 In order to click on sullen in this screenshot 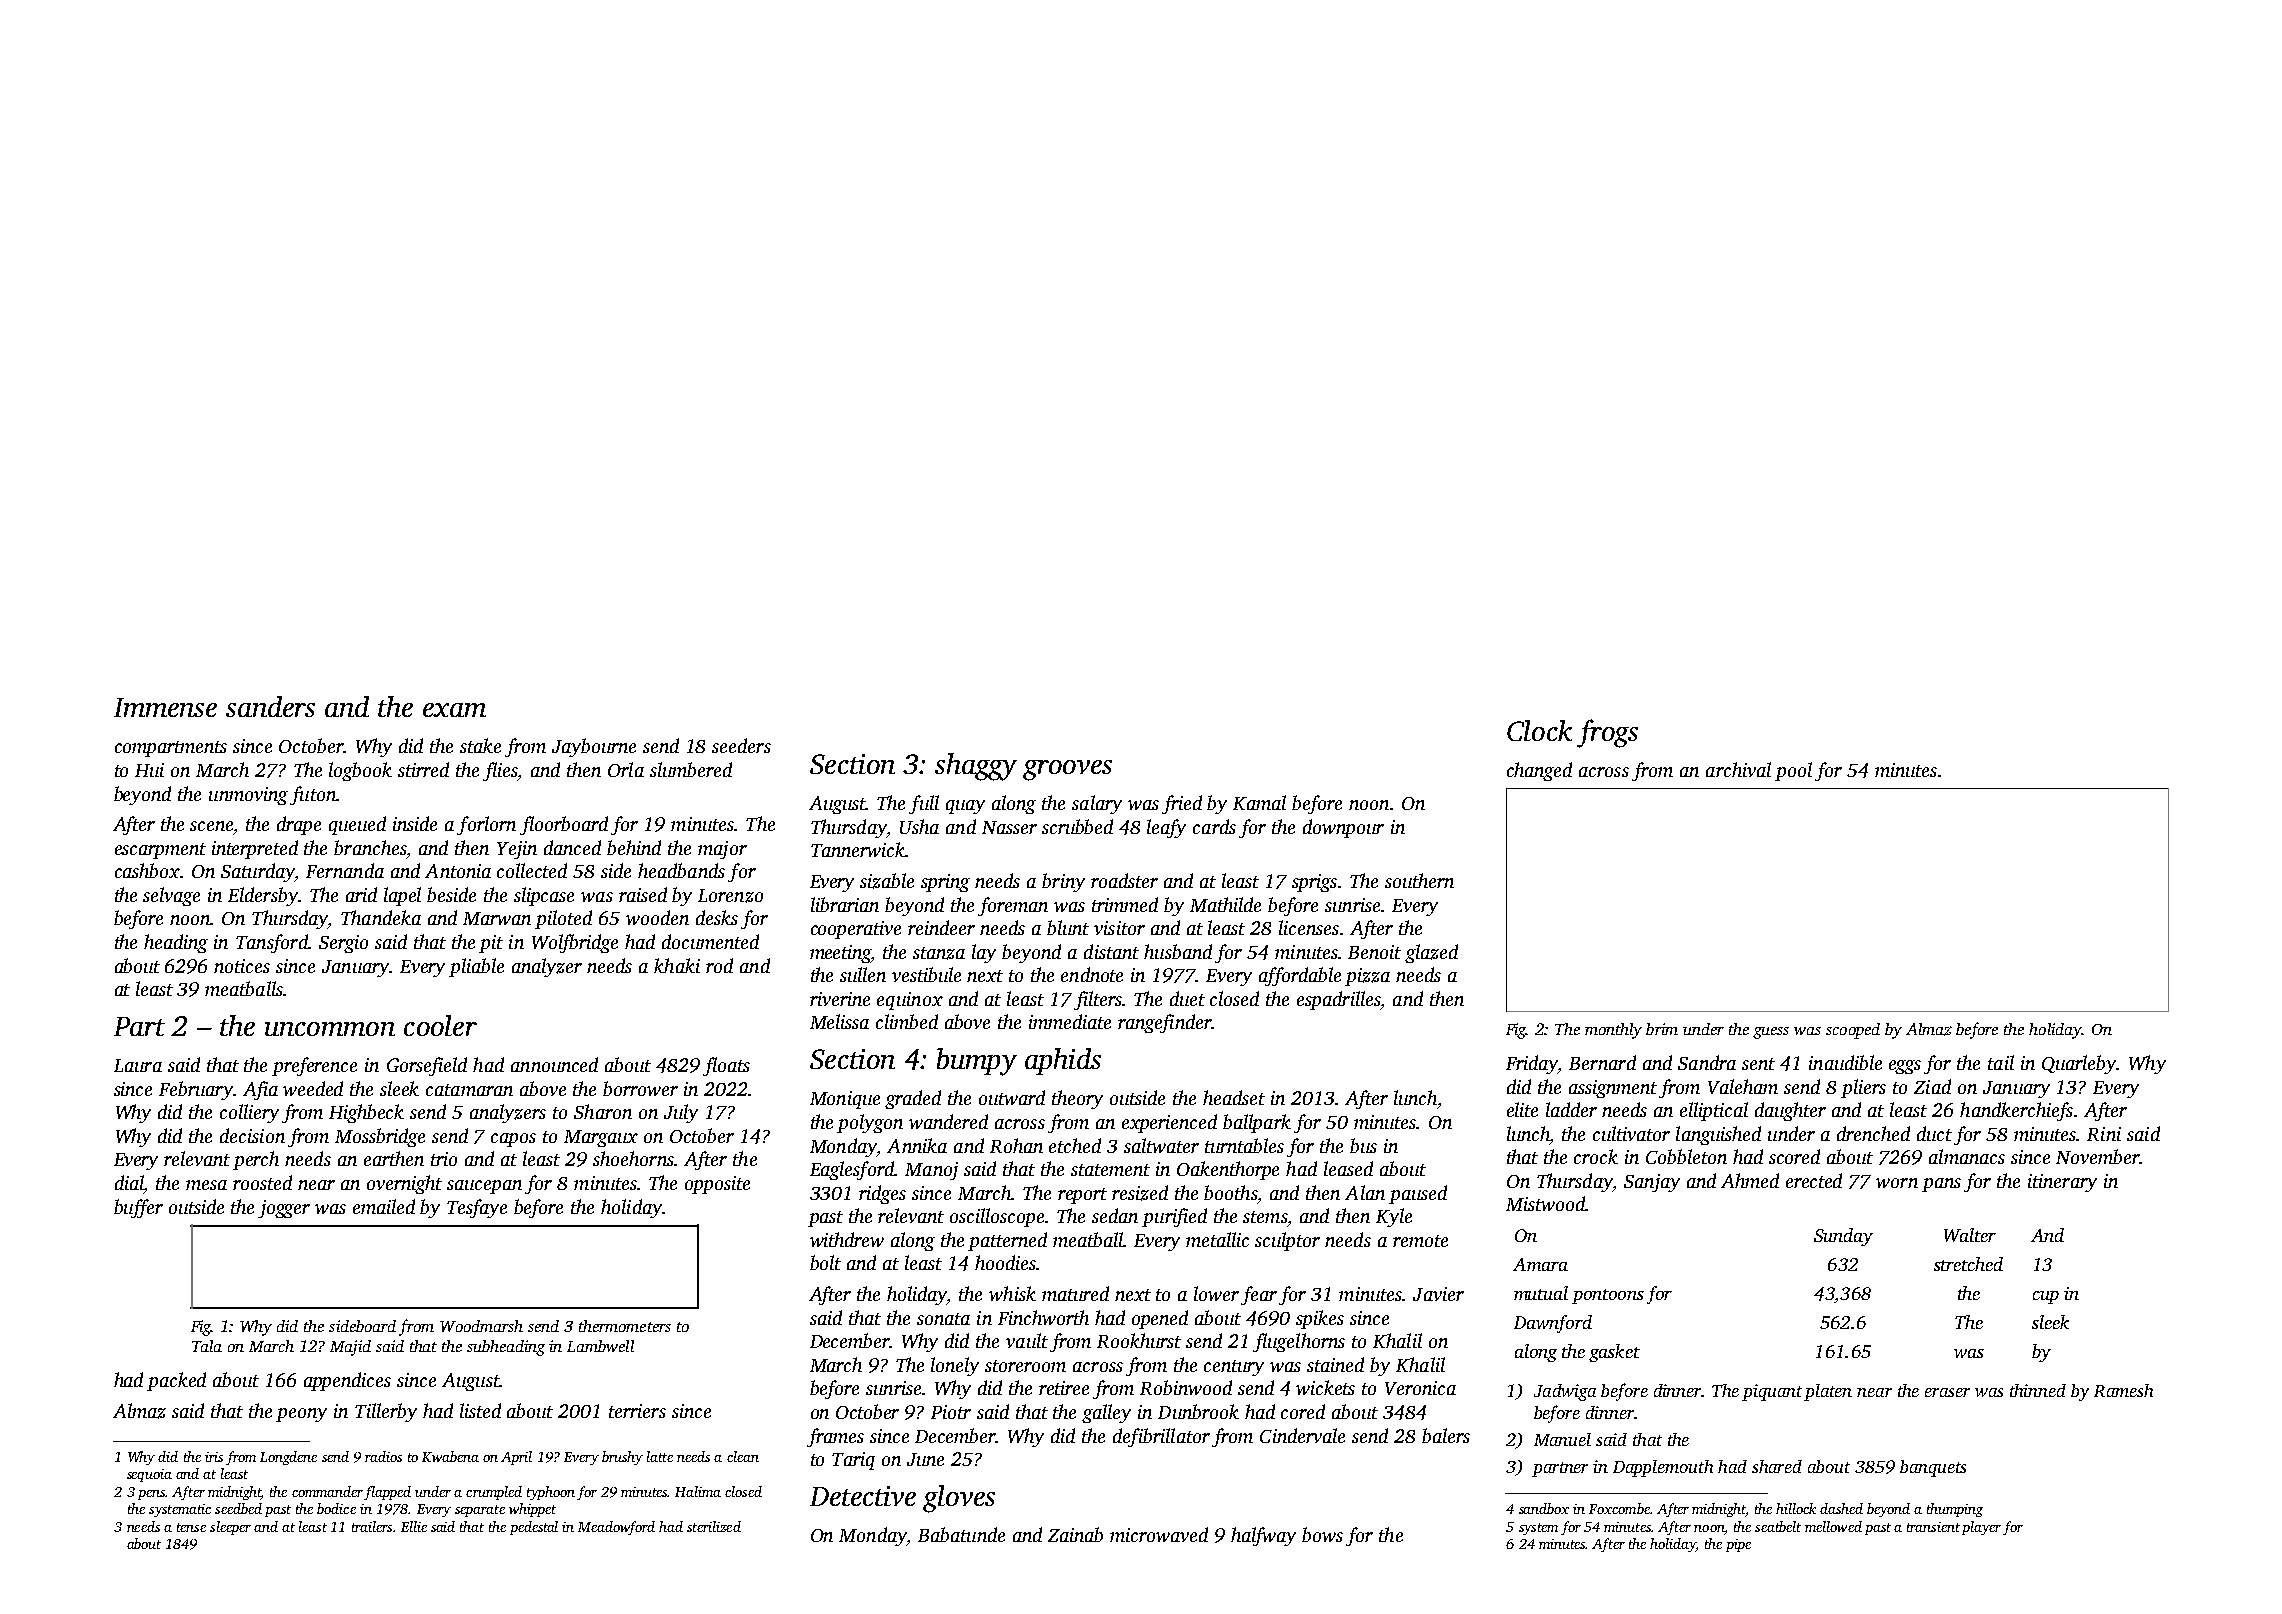, I will do `click(863, 974)`.
